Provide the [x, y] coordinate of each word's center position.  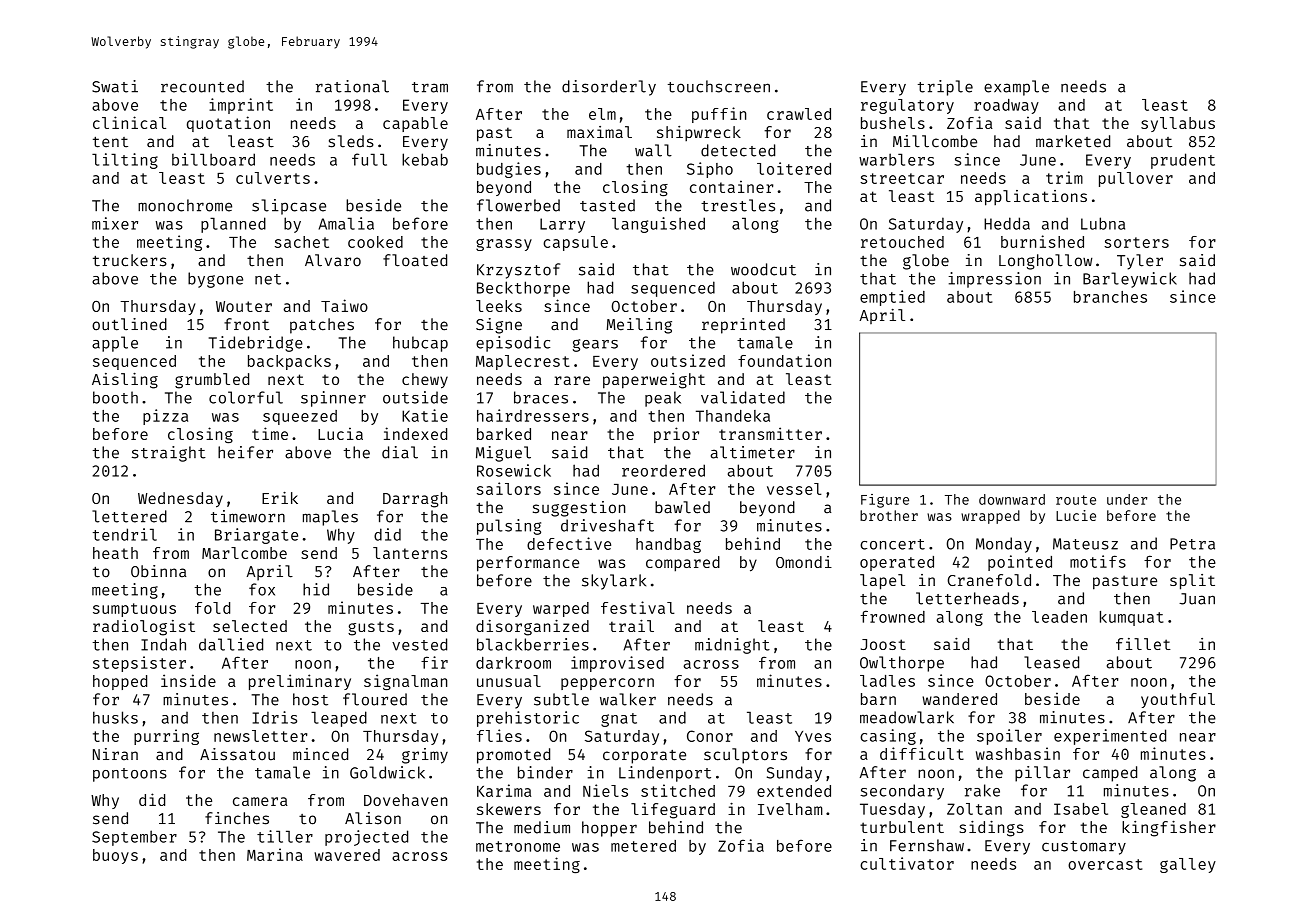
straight [169, 454]
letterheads [967, 598]
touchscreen [719, 86]
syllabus [1178, 124]
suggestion [579, 509]
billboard [213, 159]
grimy [425, 756]
